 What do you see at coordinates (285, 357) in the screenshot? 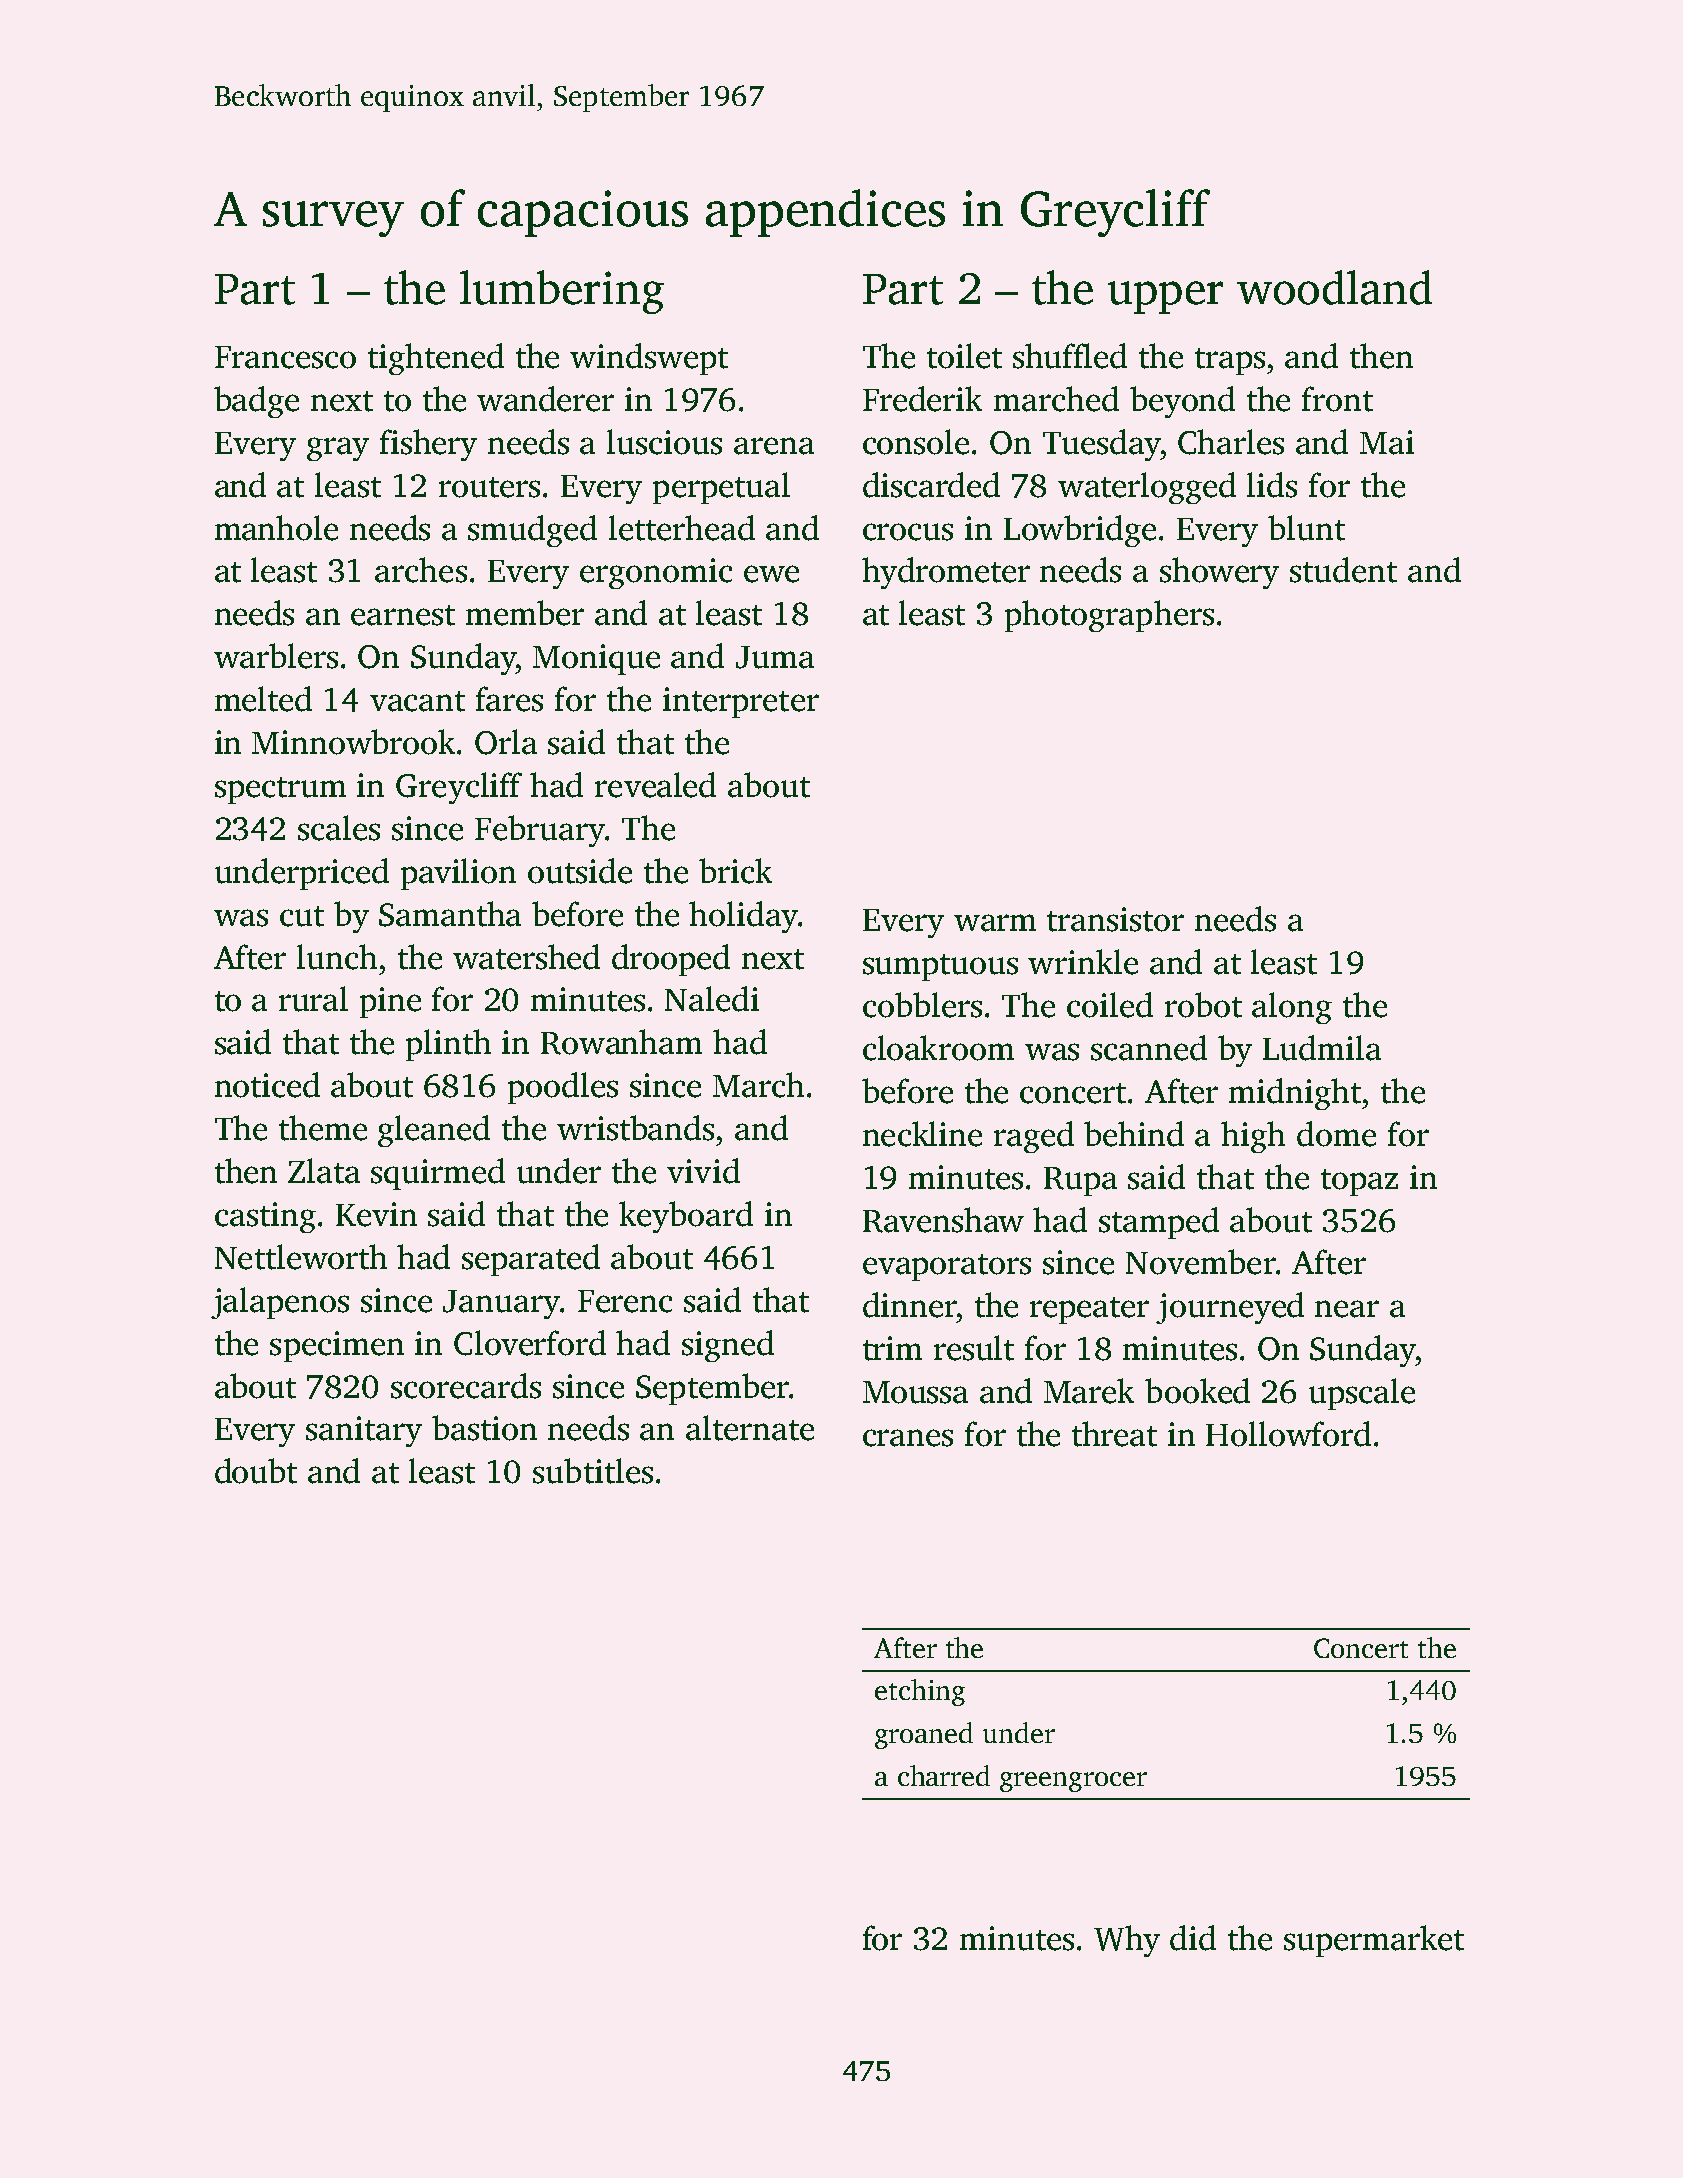
I see `Francesco` at bounding box center [285, 357].
